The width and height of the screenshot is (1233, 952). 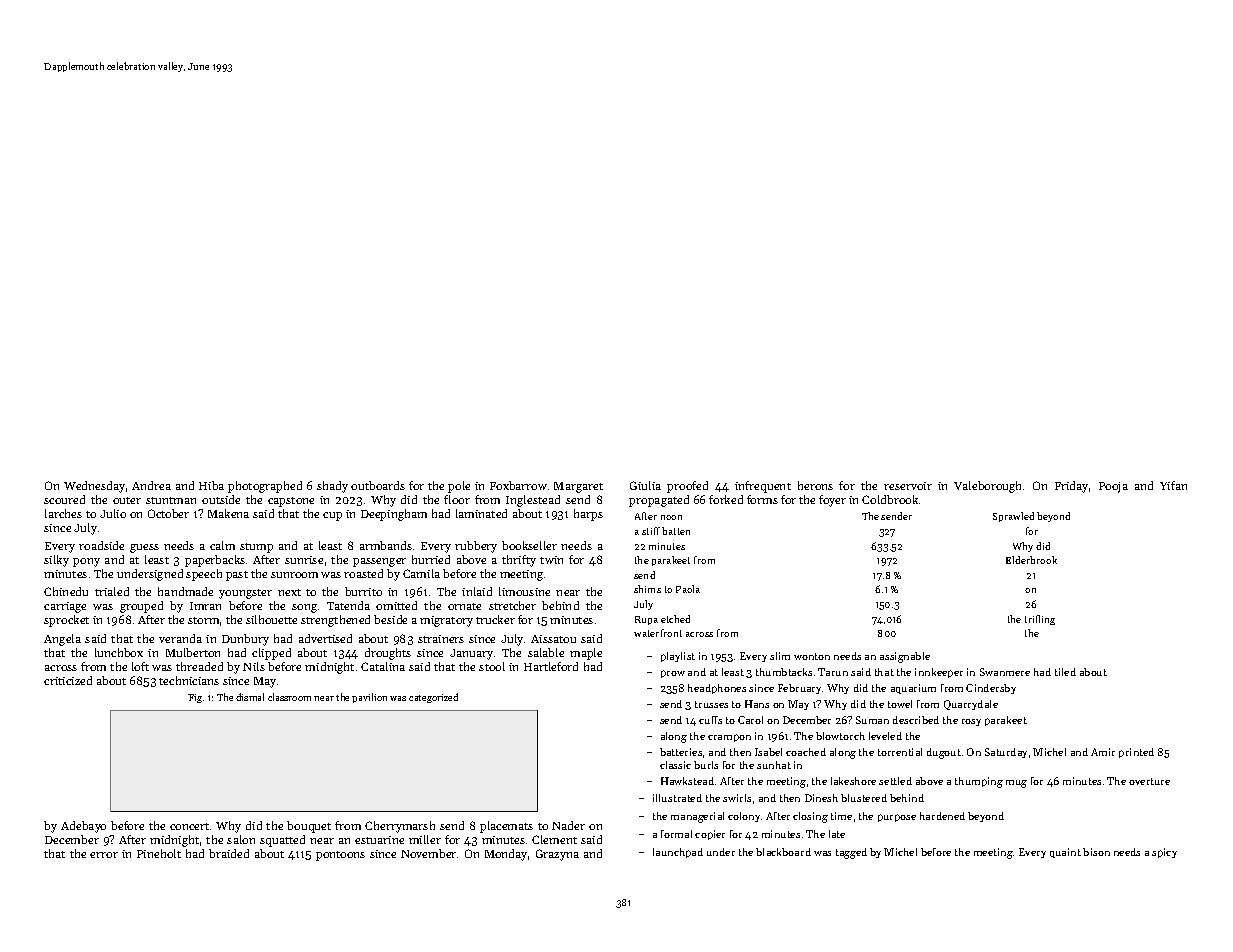 I want to click on Sprawled, so click(x=1013, y=517).
